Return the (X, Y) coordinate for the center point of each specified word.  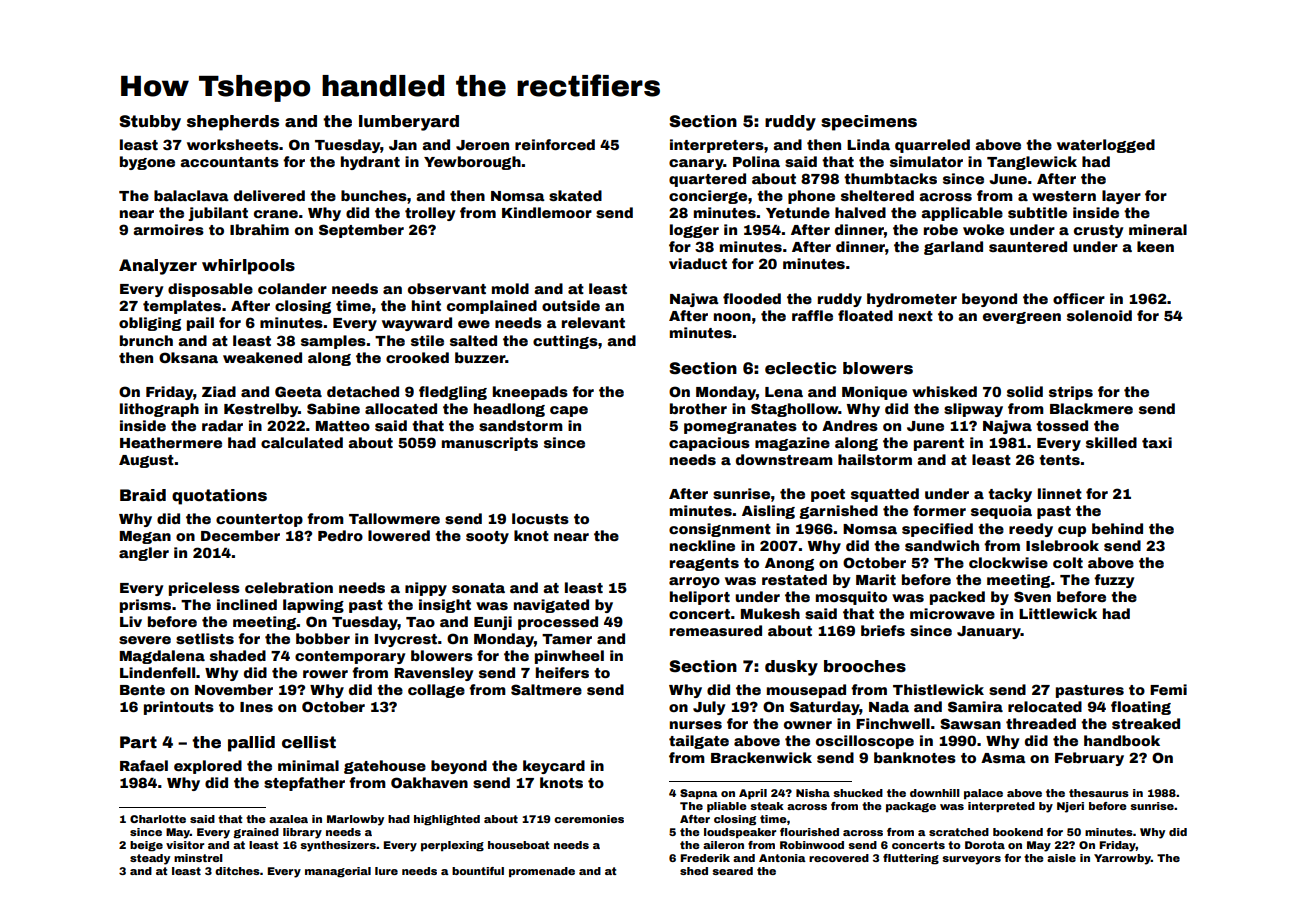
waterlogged (1106, 146)
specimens (869, 123)
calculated (302, 442)
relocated (1045, 706)
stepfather (304, 784)
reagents (704, 564)
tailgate (699, 742)
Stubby (150, 123)
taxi (1157, 442)
